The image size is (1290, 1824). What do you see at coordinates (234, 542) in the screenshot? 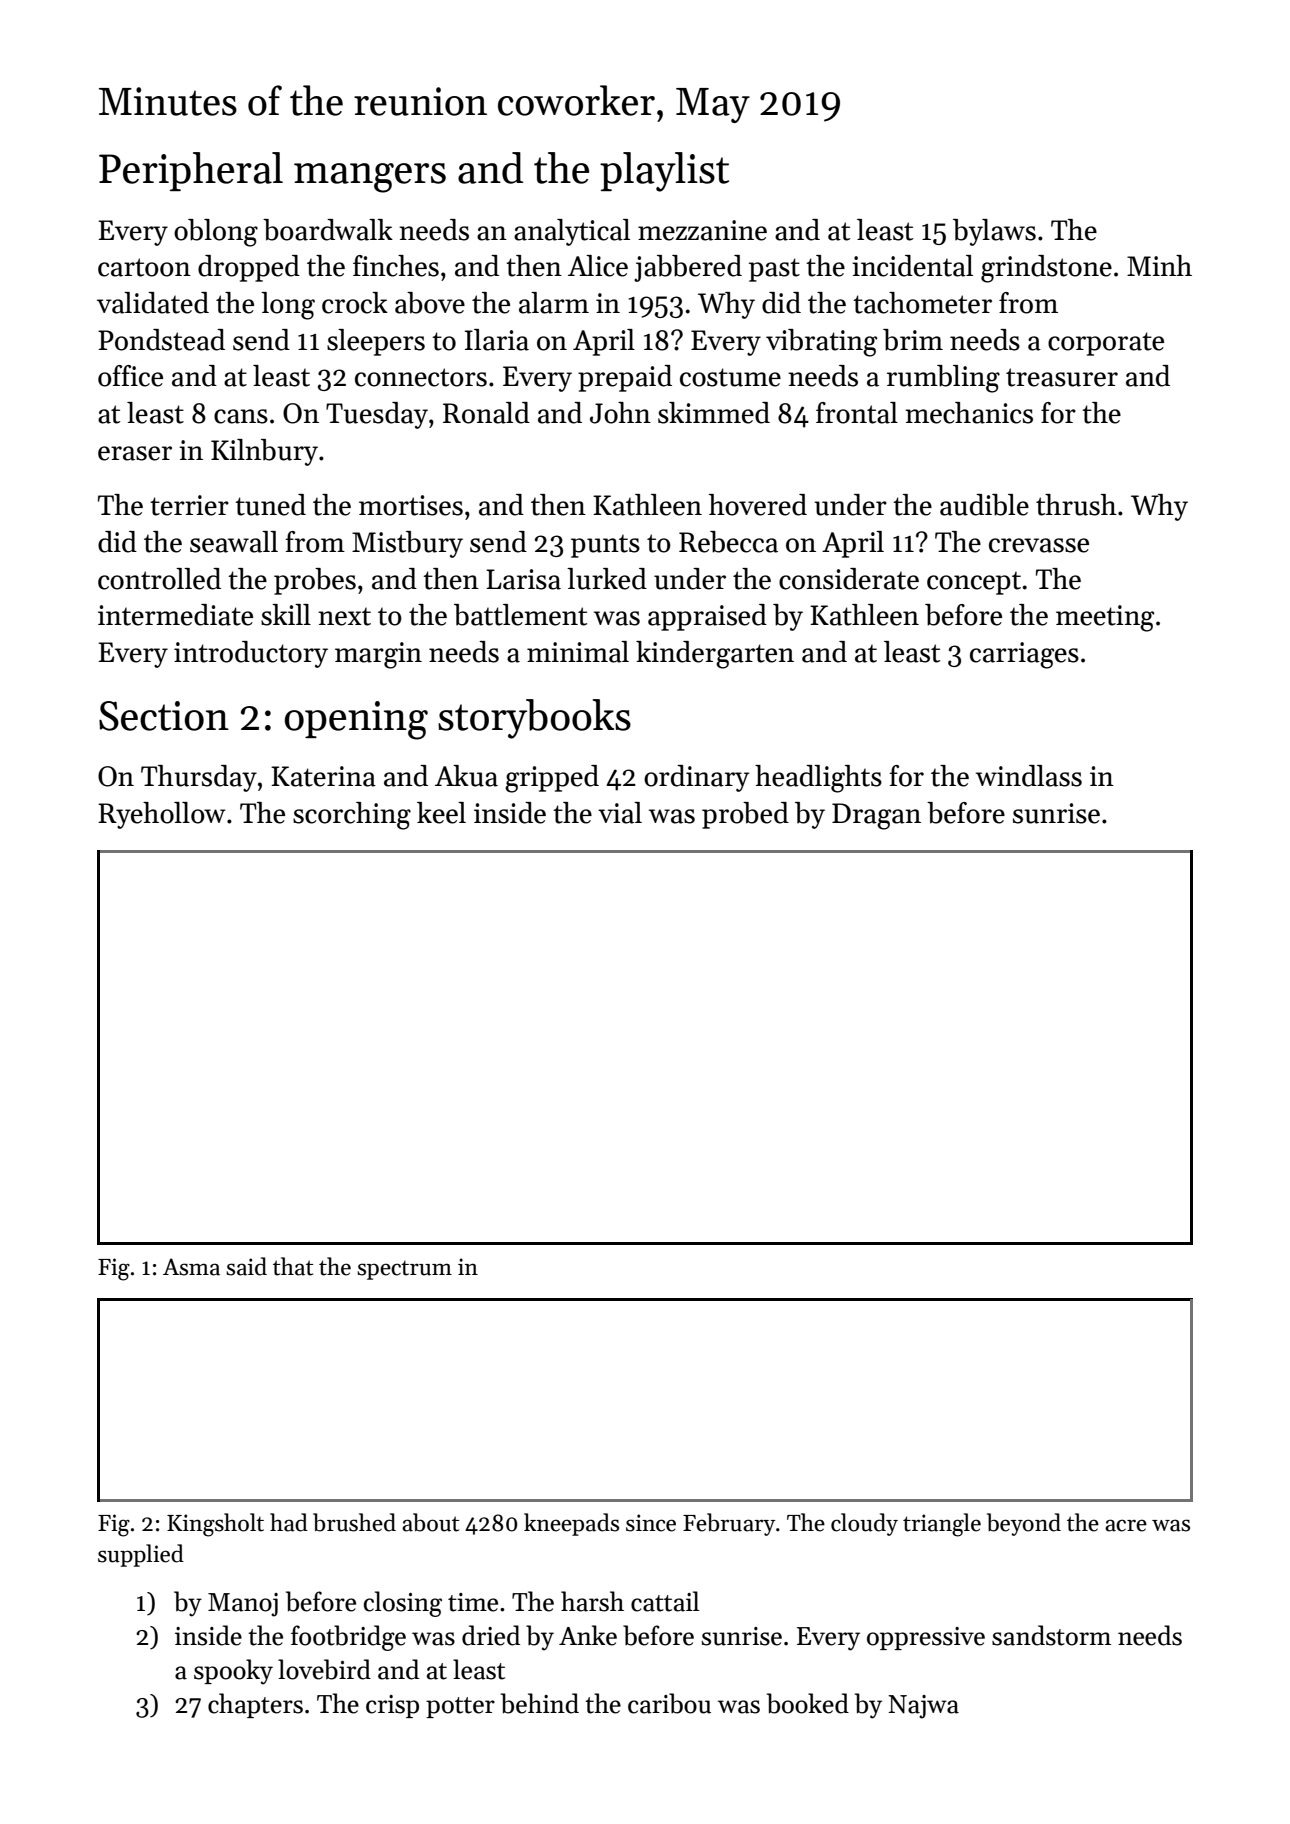
I see `seawall` at bounding box center [234, 542].
